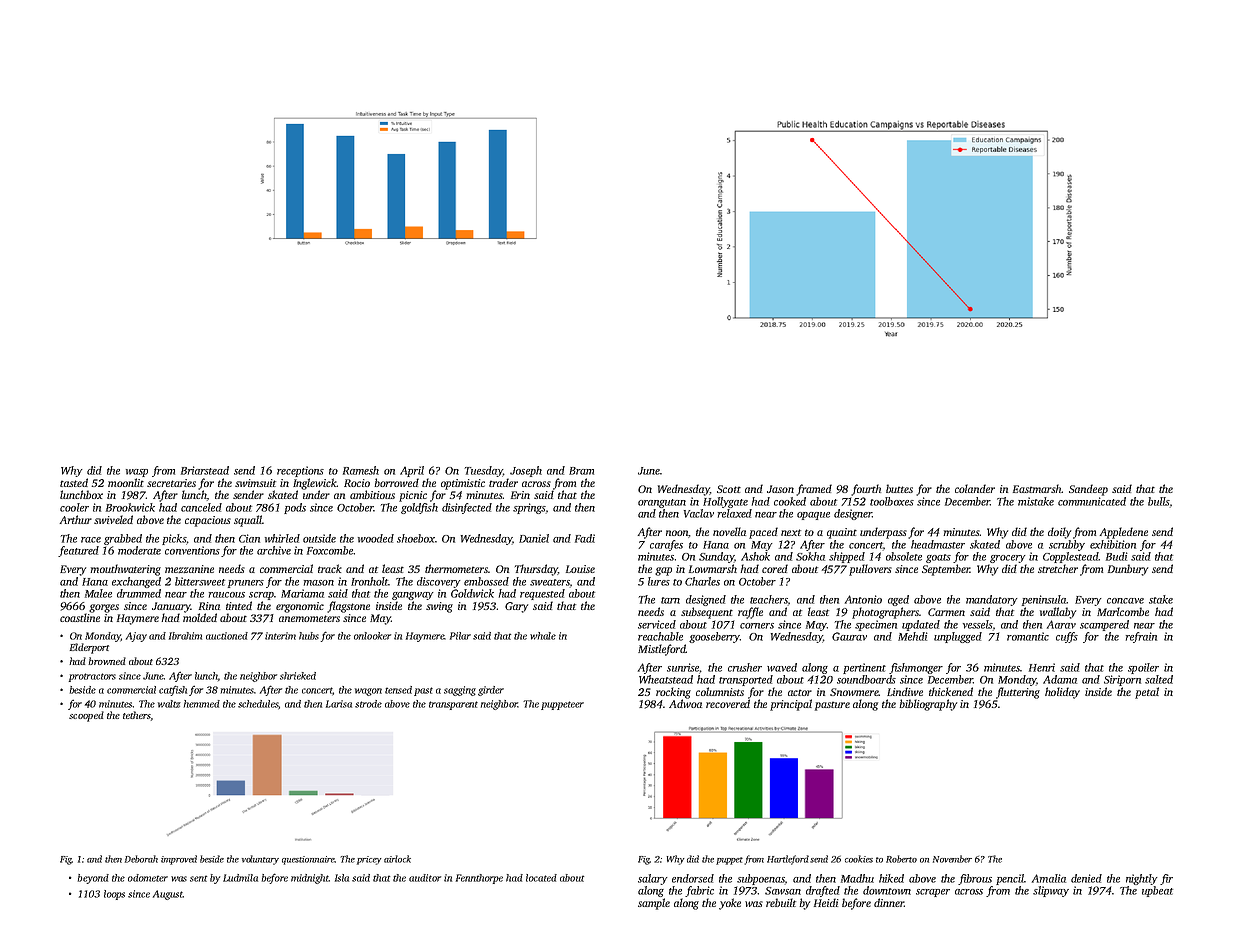 The height and width of the screenshot is (952, 1233). I want to click on transparent, so click(453, 705).
